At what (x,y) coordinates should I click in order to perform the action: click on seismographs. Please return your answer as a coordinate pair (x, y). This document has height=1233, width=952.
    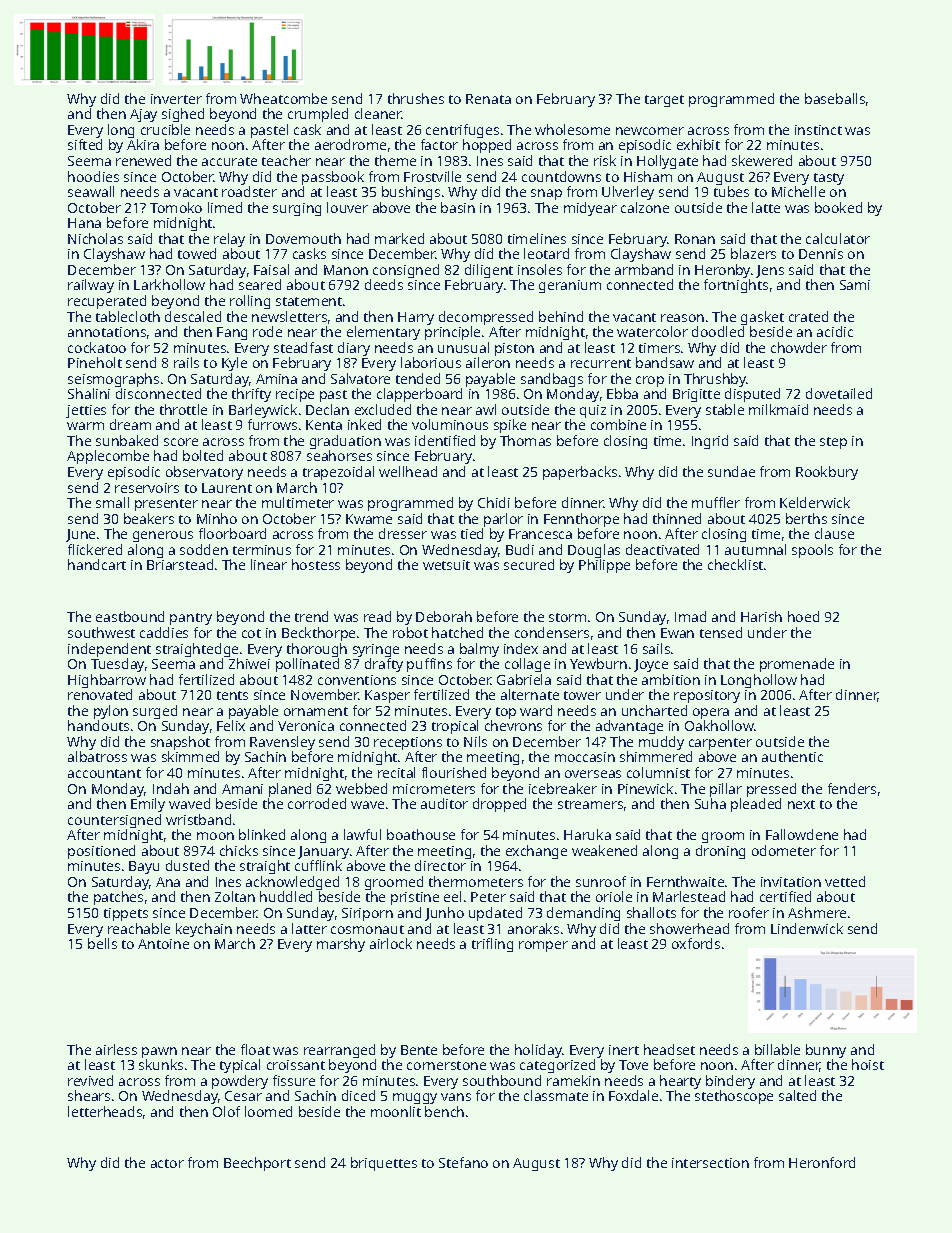
    Looking at the image, I should click on (113, 380).
